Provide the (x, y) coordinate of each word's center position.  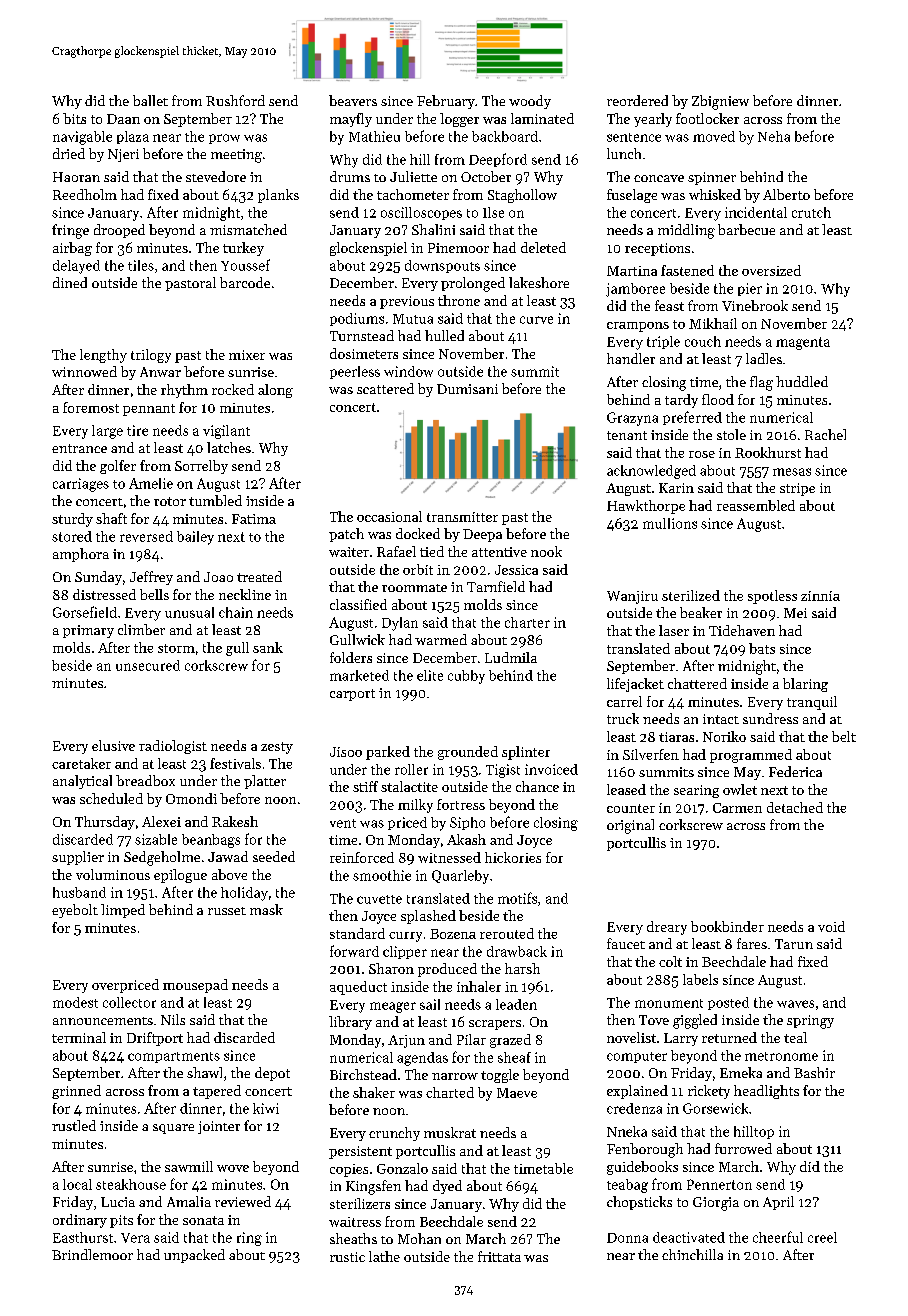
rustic (347, 1257)
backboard (505, 136)
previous (407, 302)
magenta (803, 343)
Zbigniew (720, 102)
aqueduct (358, 988)
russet (227, 911)
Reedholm (85, 194)
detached (795, 807)
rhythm (184, 391)
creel (822, 1237)
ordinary (80, 1221)
